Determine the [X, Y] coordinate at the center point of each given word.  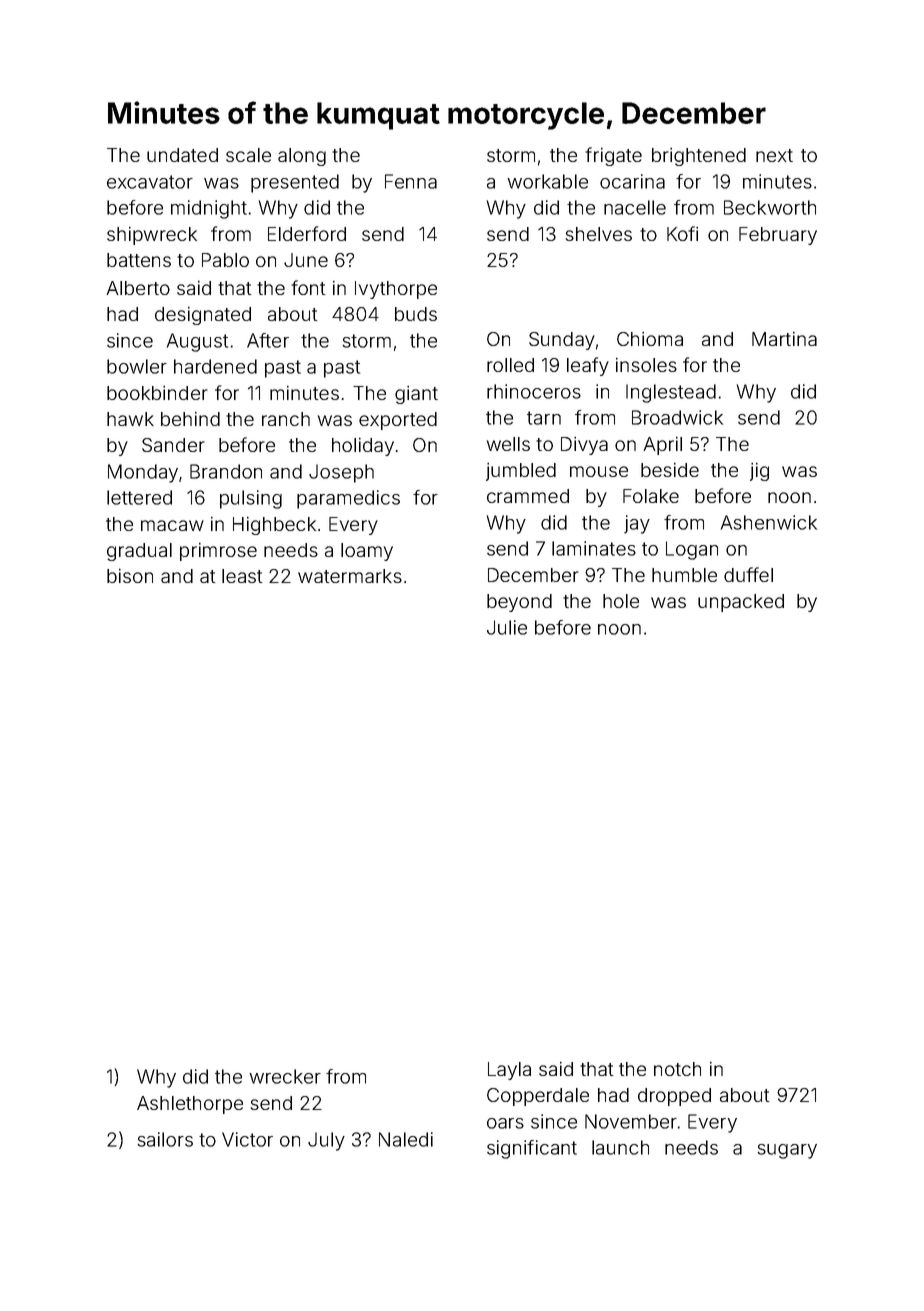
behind [190, 419]
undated [182, 155]
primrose [218, 552]
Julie [507, 627]
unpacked [741, 603]
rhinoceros [534, 391]
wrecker [285, 1076]
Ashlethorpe [190, 1105]
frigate [613, 156]
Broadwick [677, 417]
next [774, 155]
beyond [519, 603]
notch [677, 1069]
